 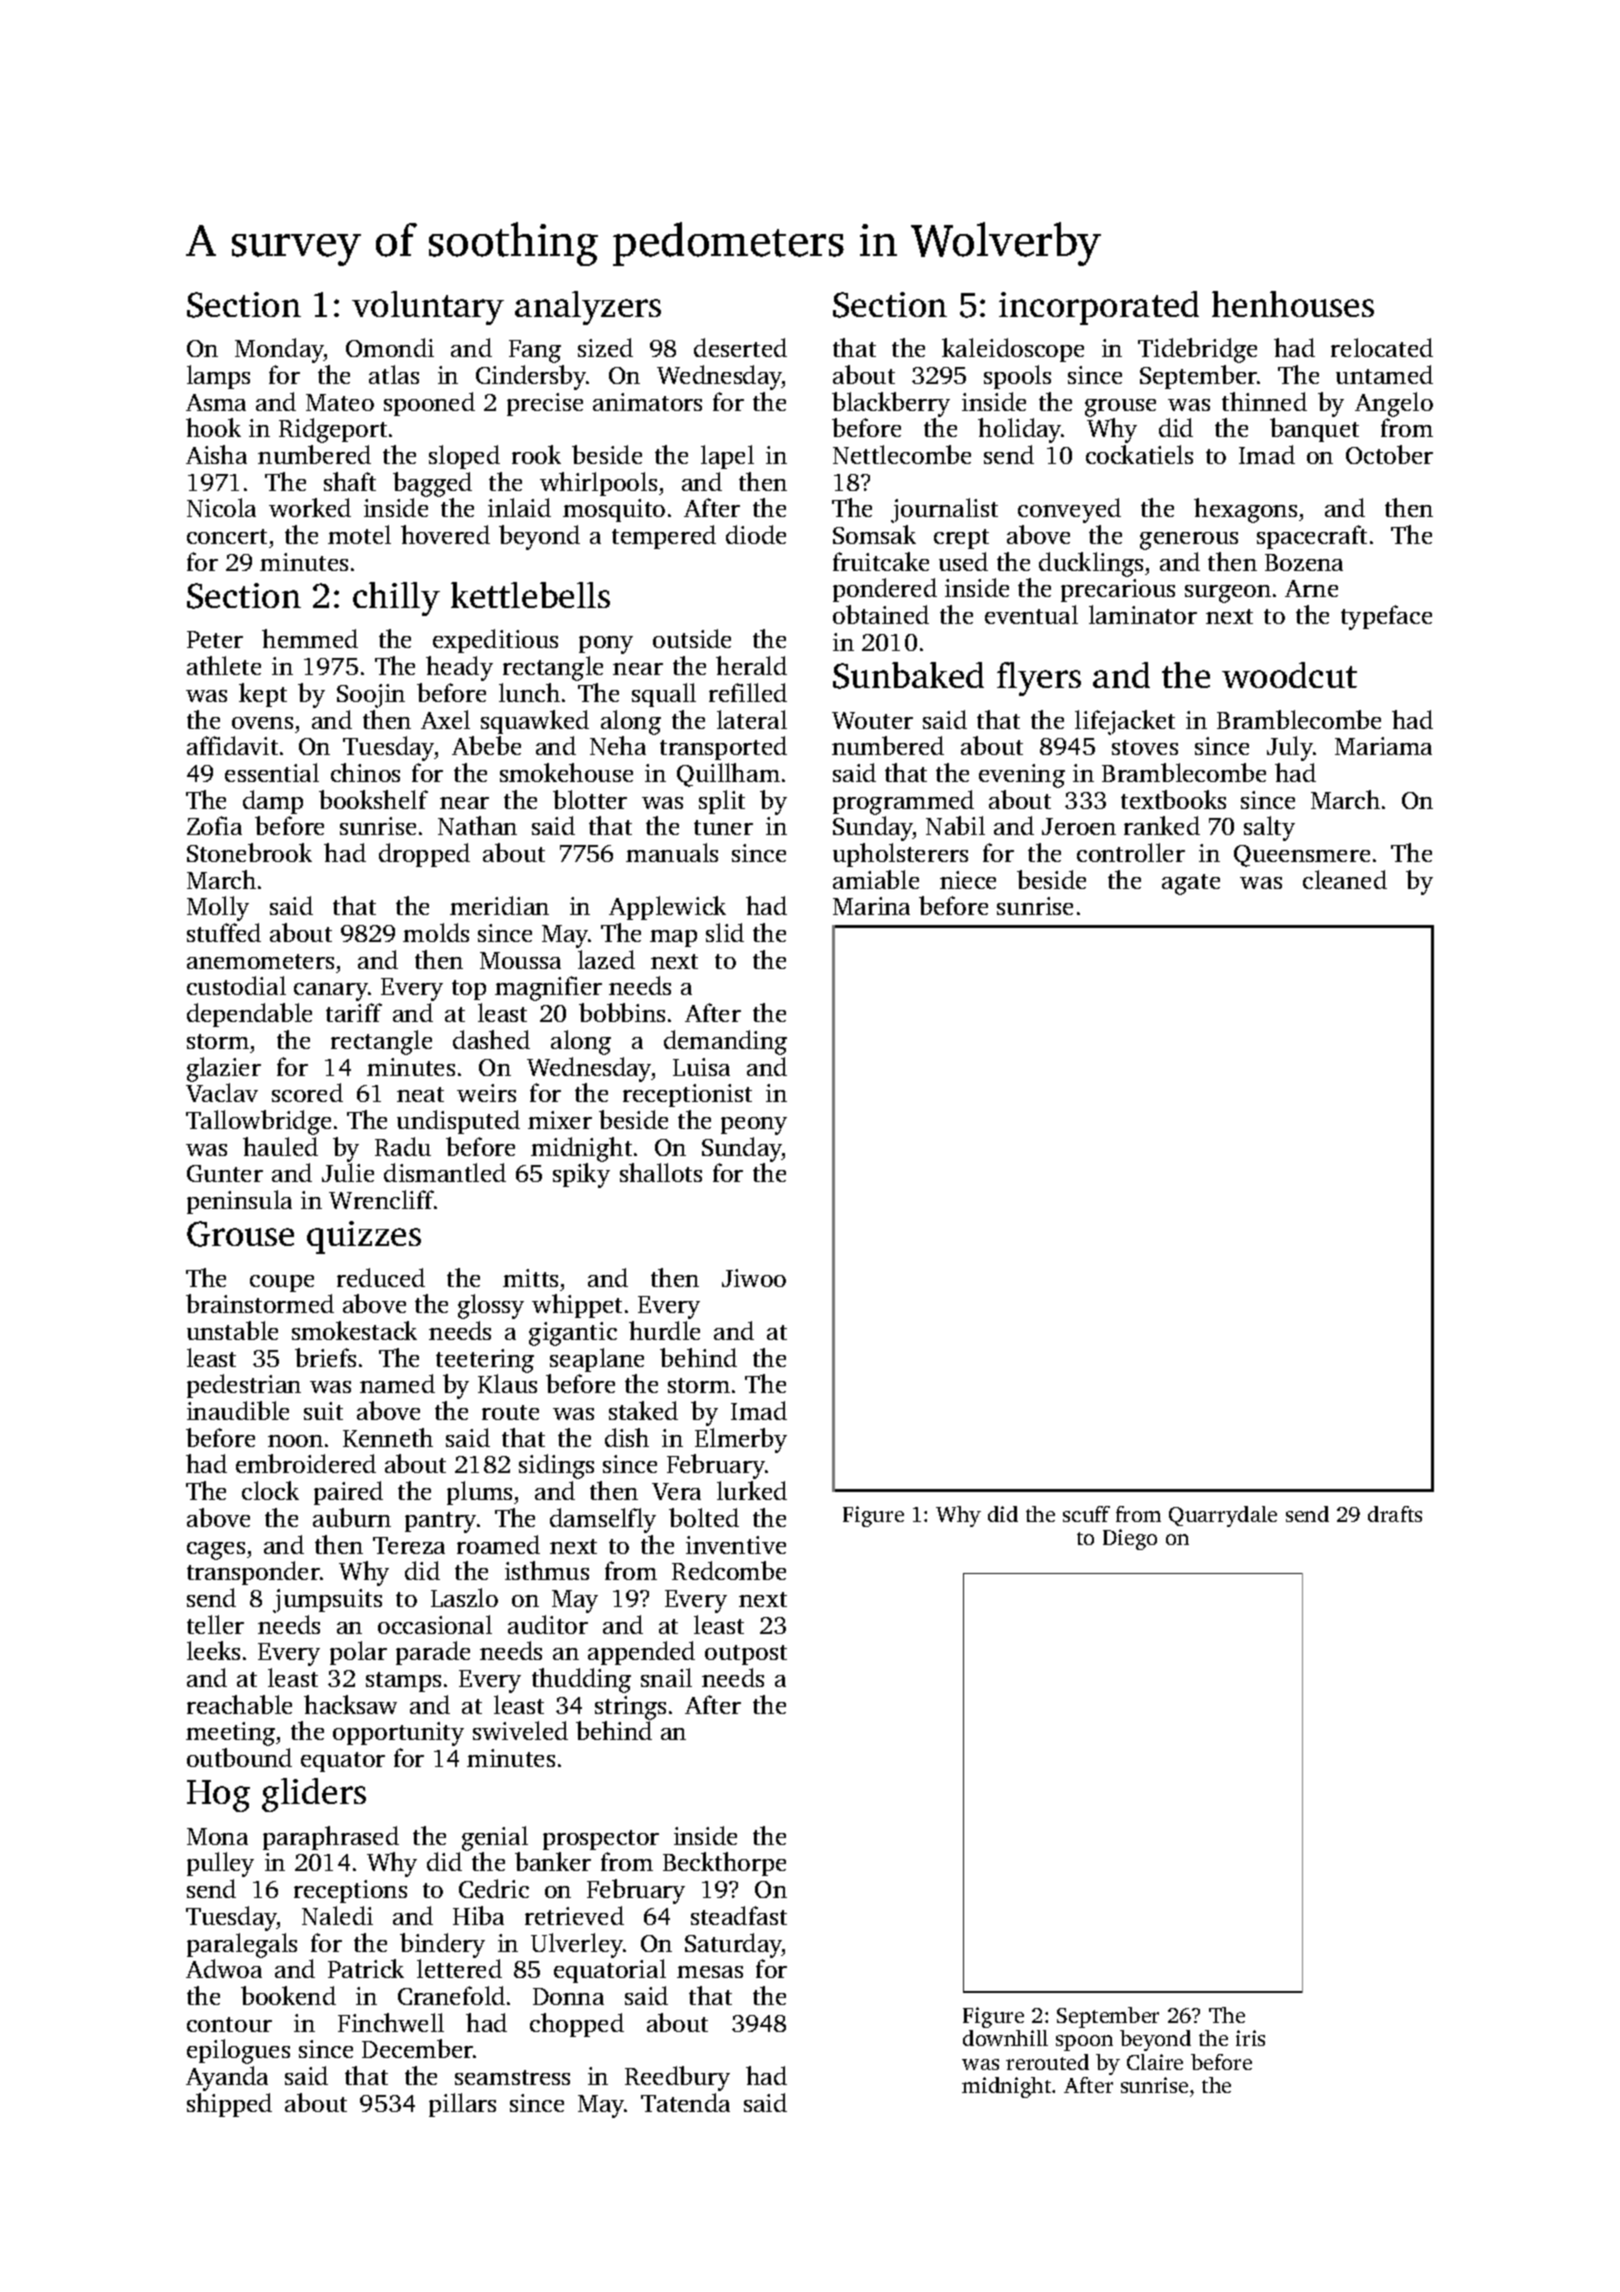 I want to click on Diego, so click(x=1130, y=1539).
